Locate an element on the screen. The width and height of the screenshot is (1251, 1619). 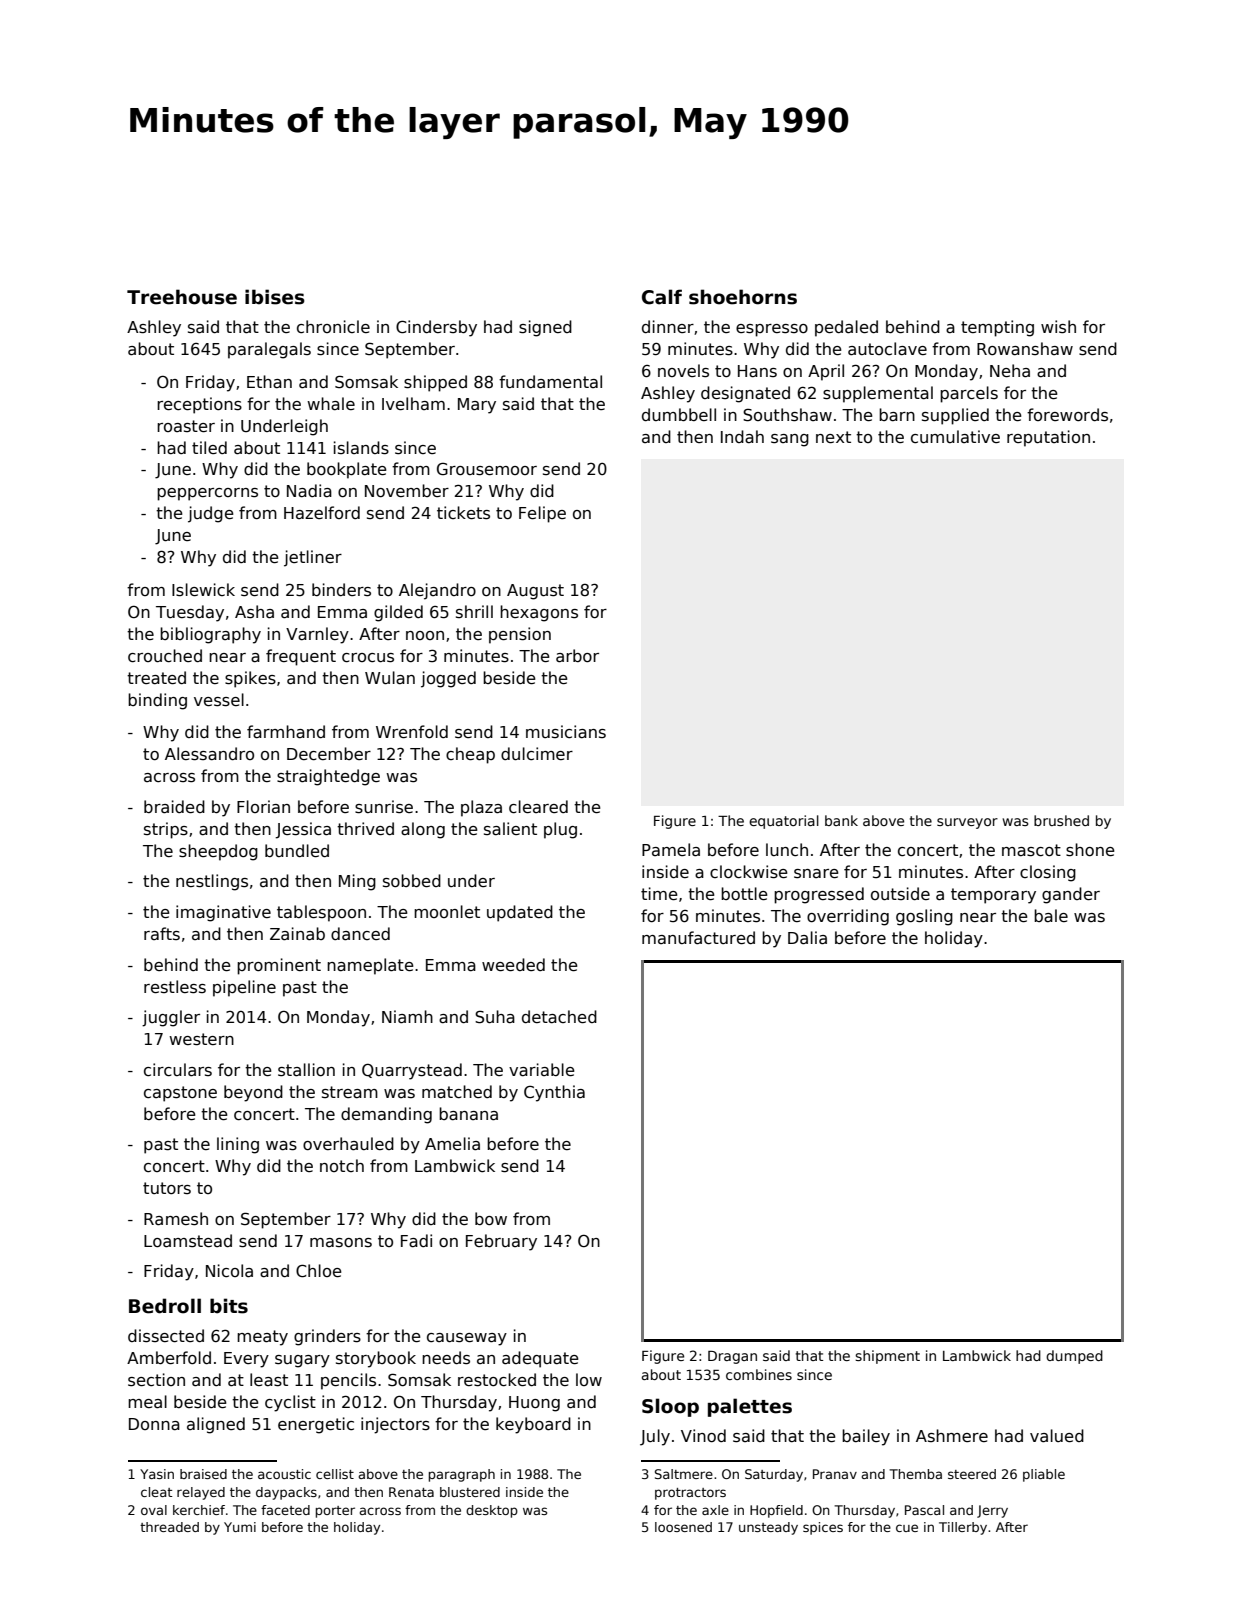
signed is located at coordinates (545, 328).
